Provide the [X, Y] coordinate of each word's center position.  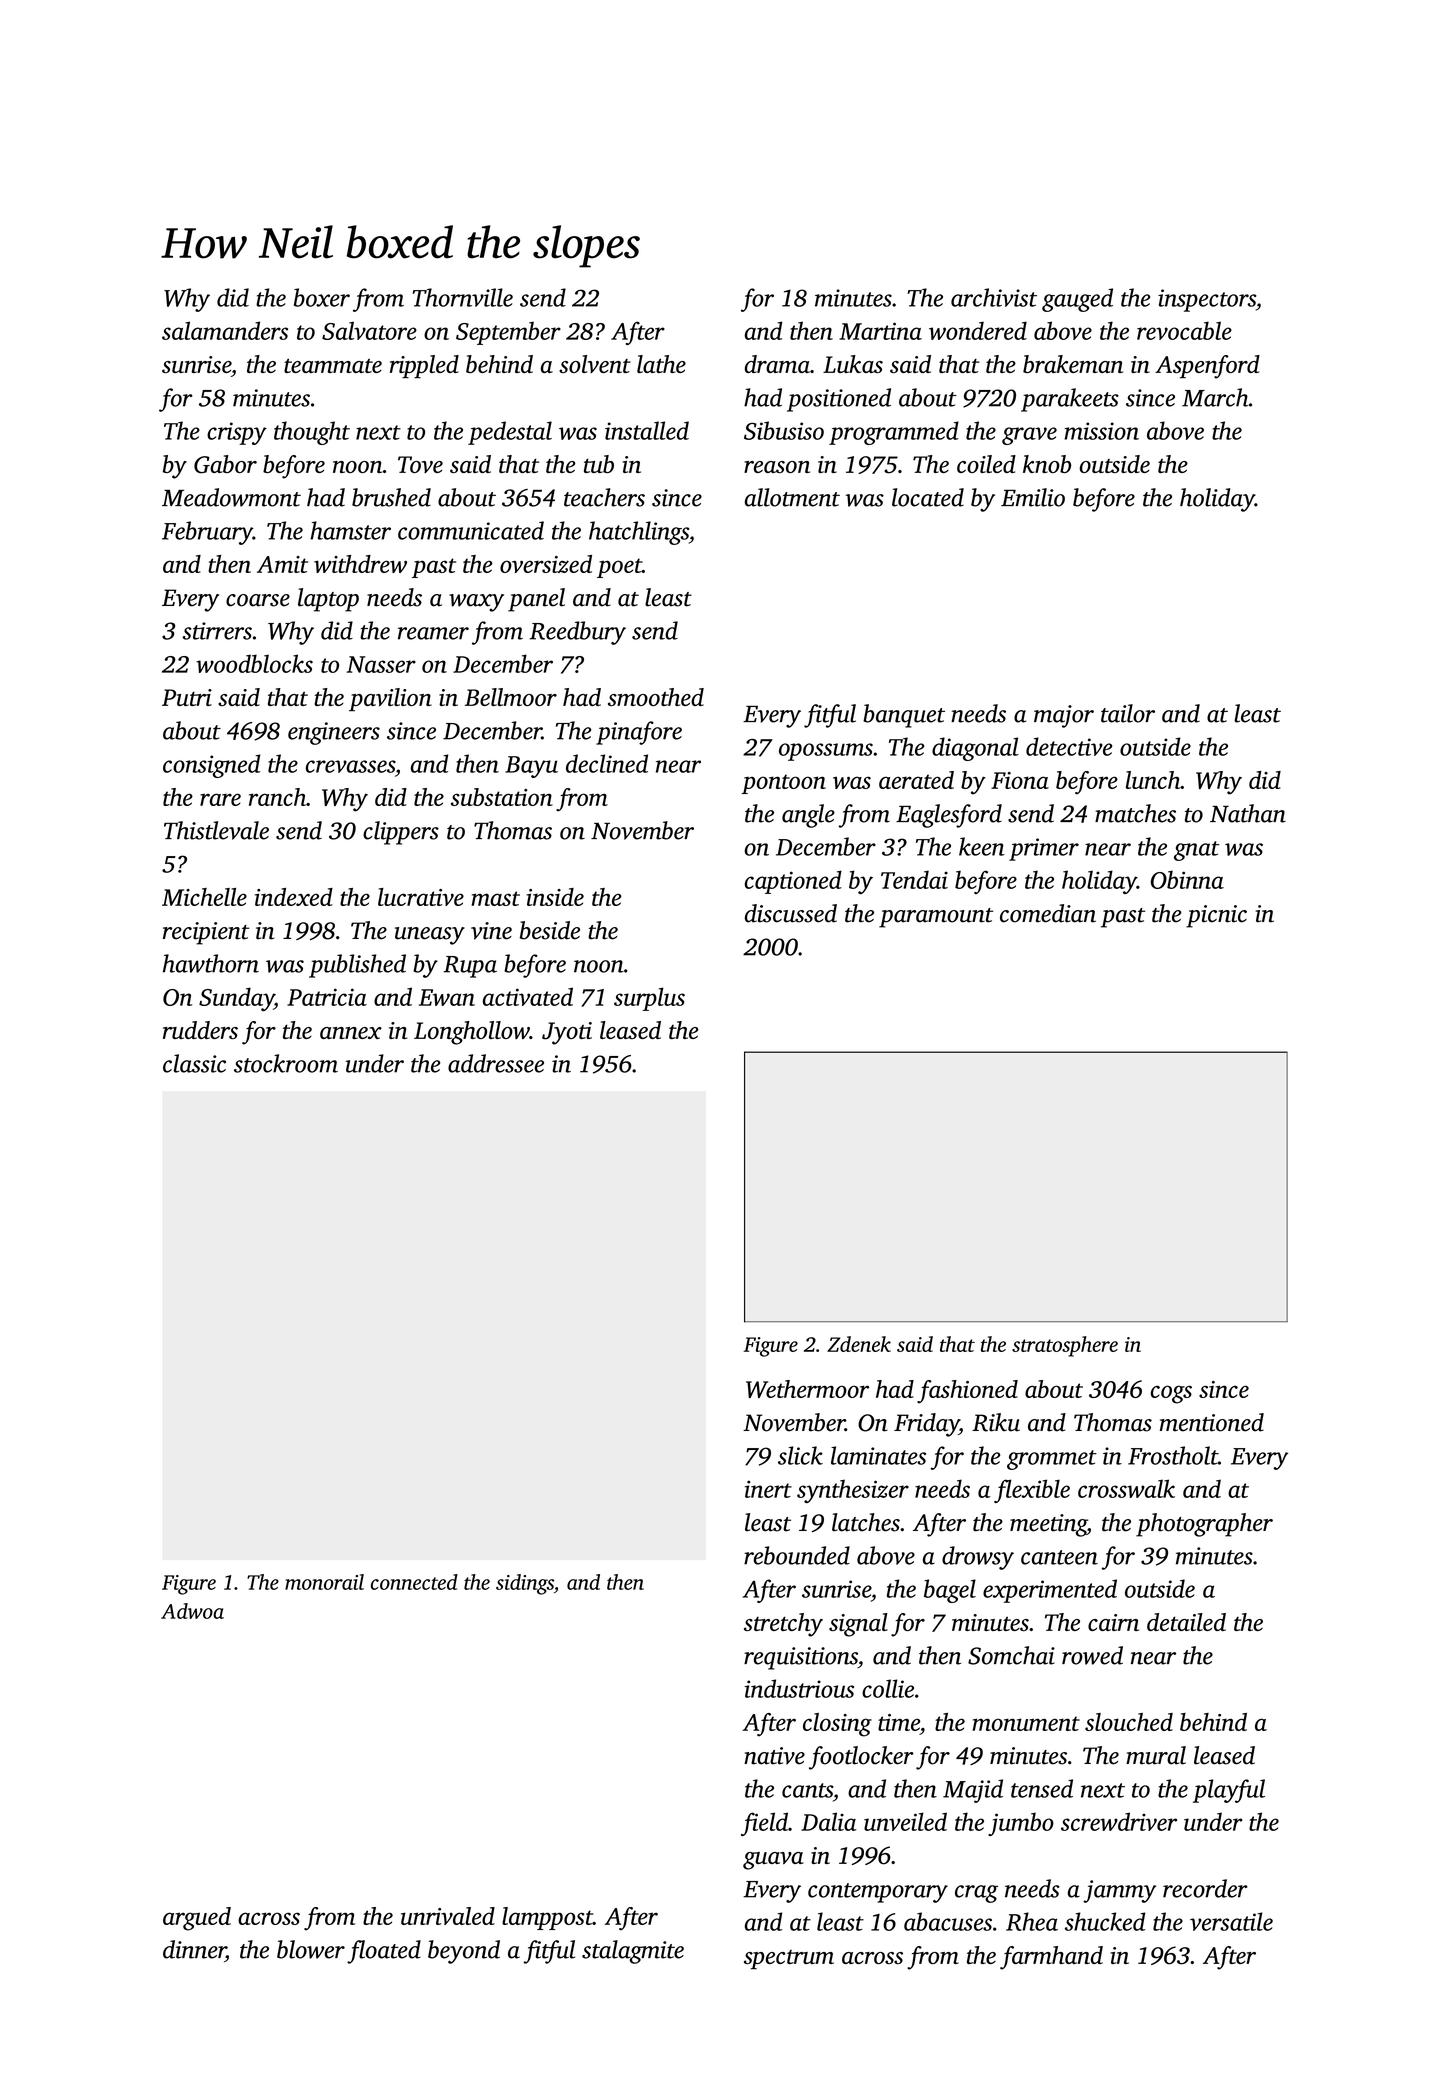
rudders [200, 1030]
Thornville [462, 297]
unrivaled [448, 1916]
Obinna [1187, 879]
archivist [994, 297]
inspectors [1207, 300]
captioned [793, 882]
